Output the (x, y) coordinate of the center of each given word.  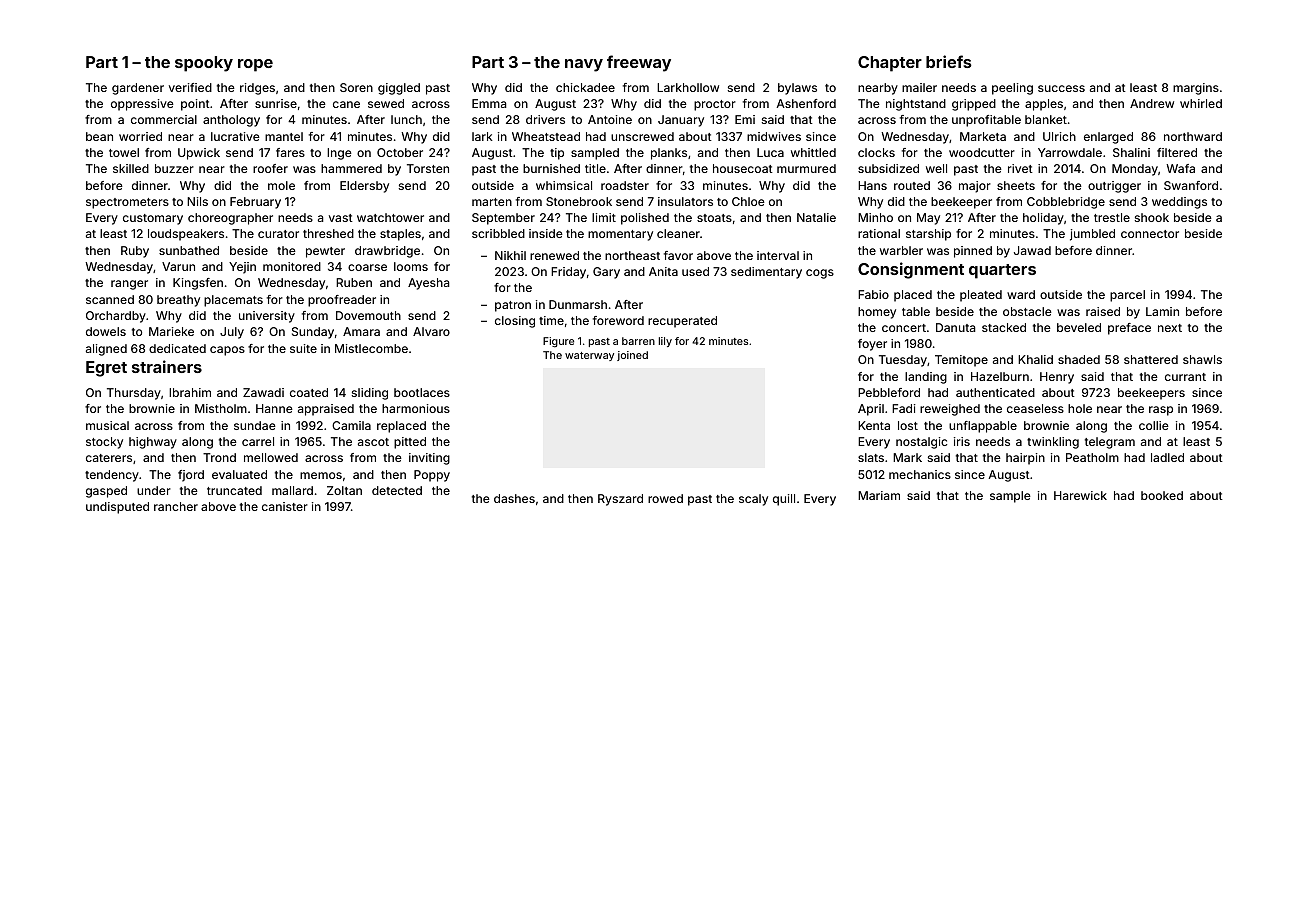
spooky (204, 64)
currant (1185, 377)
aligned (106, 350)
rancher (176, 506)
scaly (753, 500)
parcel (1127, 296)
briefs (949, 61)
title (595, 168)
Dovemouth (368, 315)
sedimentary (766, 273)
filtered (1177, 152)
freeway (639, 63)
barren (638, 341)
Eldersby (364, 187)
